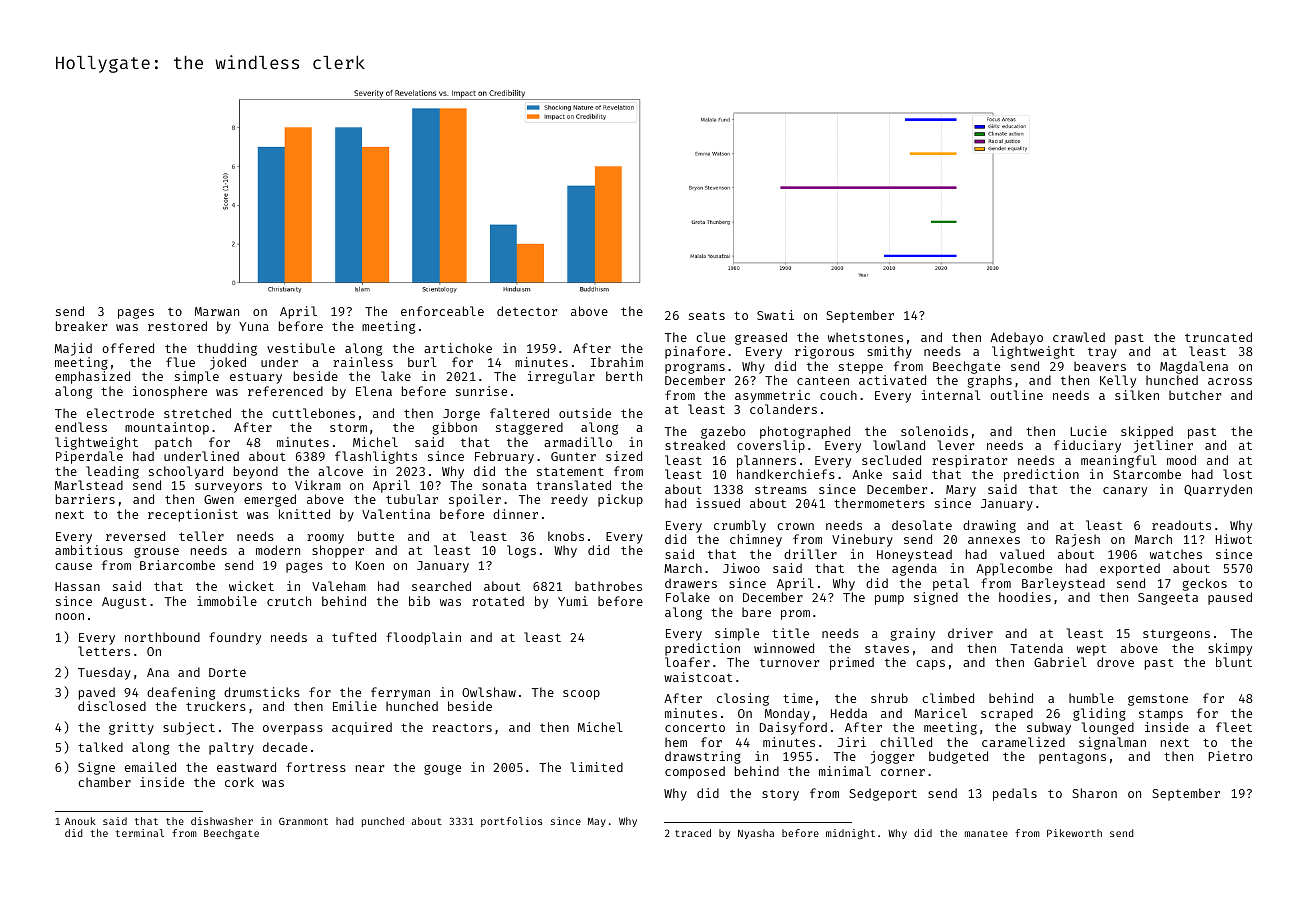 Image resolution: width=1308 pixels, height=924 pixels. I want to click on tufted, so click(354, 637).
